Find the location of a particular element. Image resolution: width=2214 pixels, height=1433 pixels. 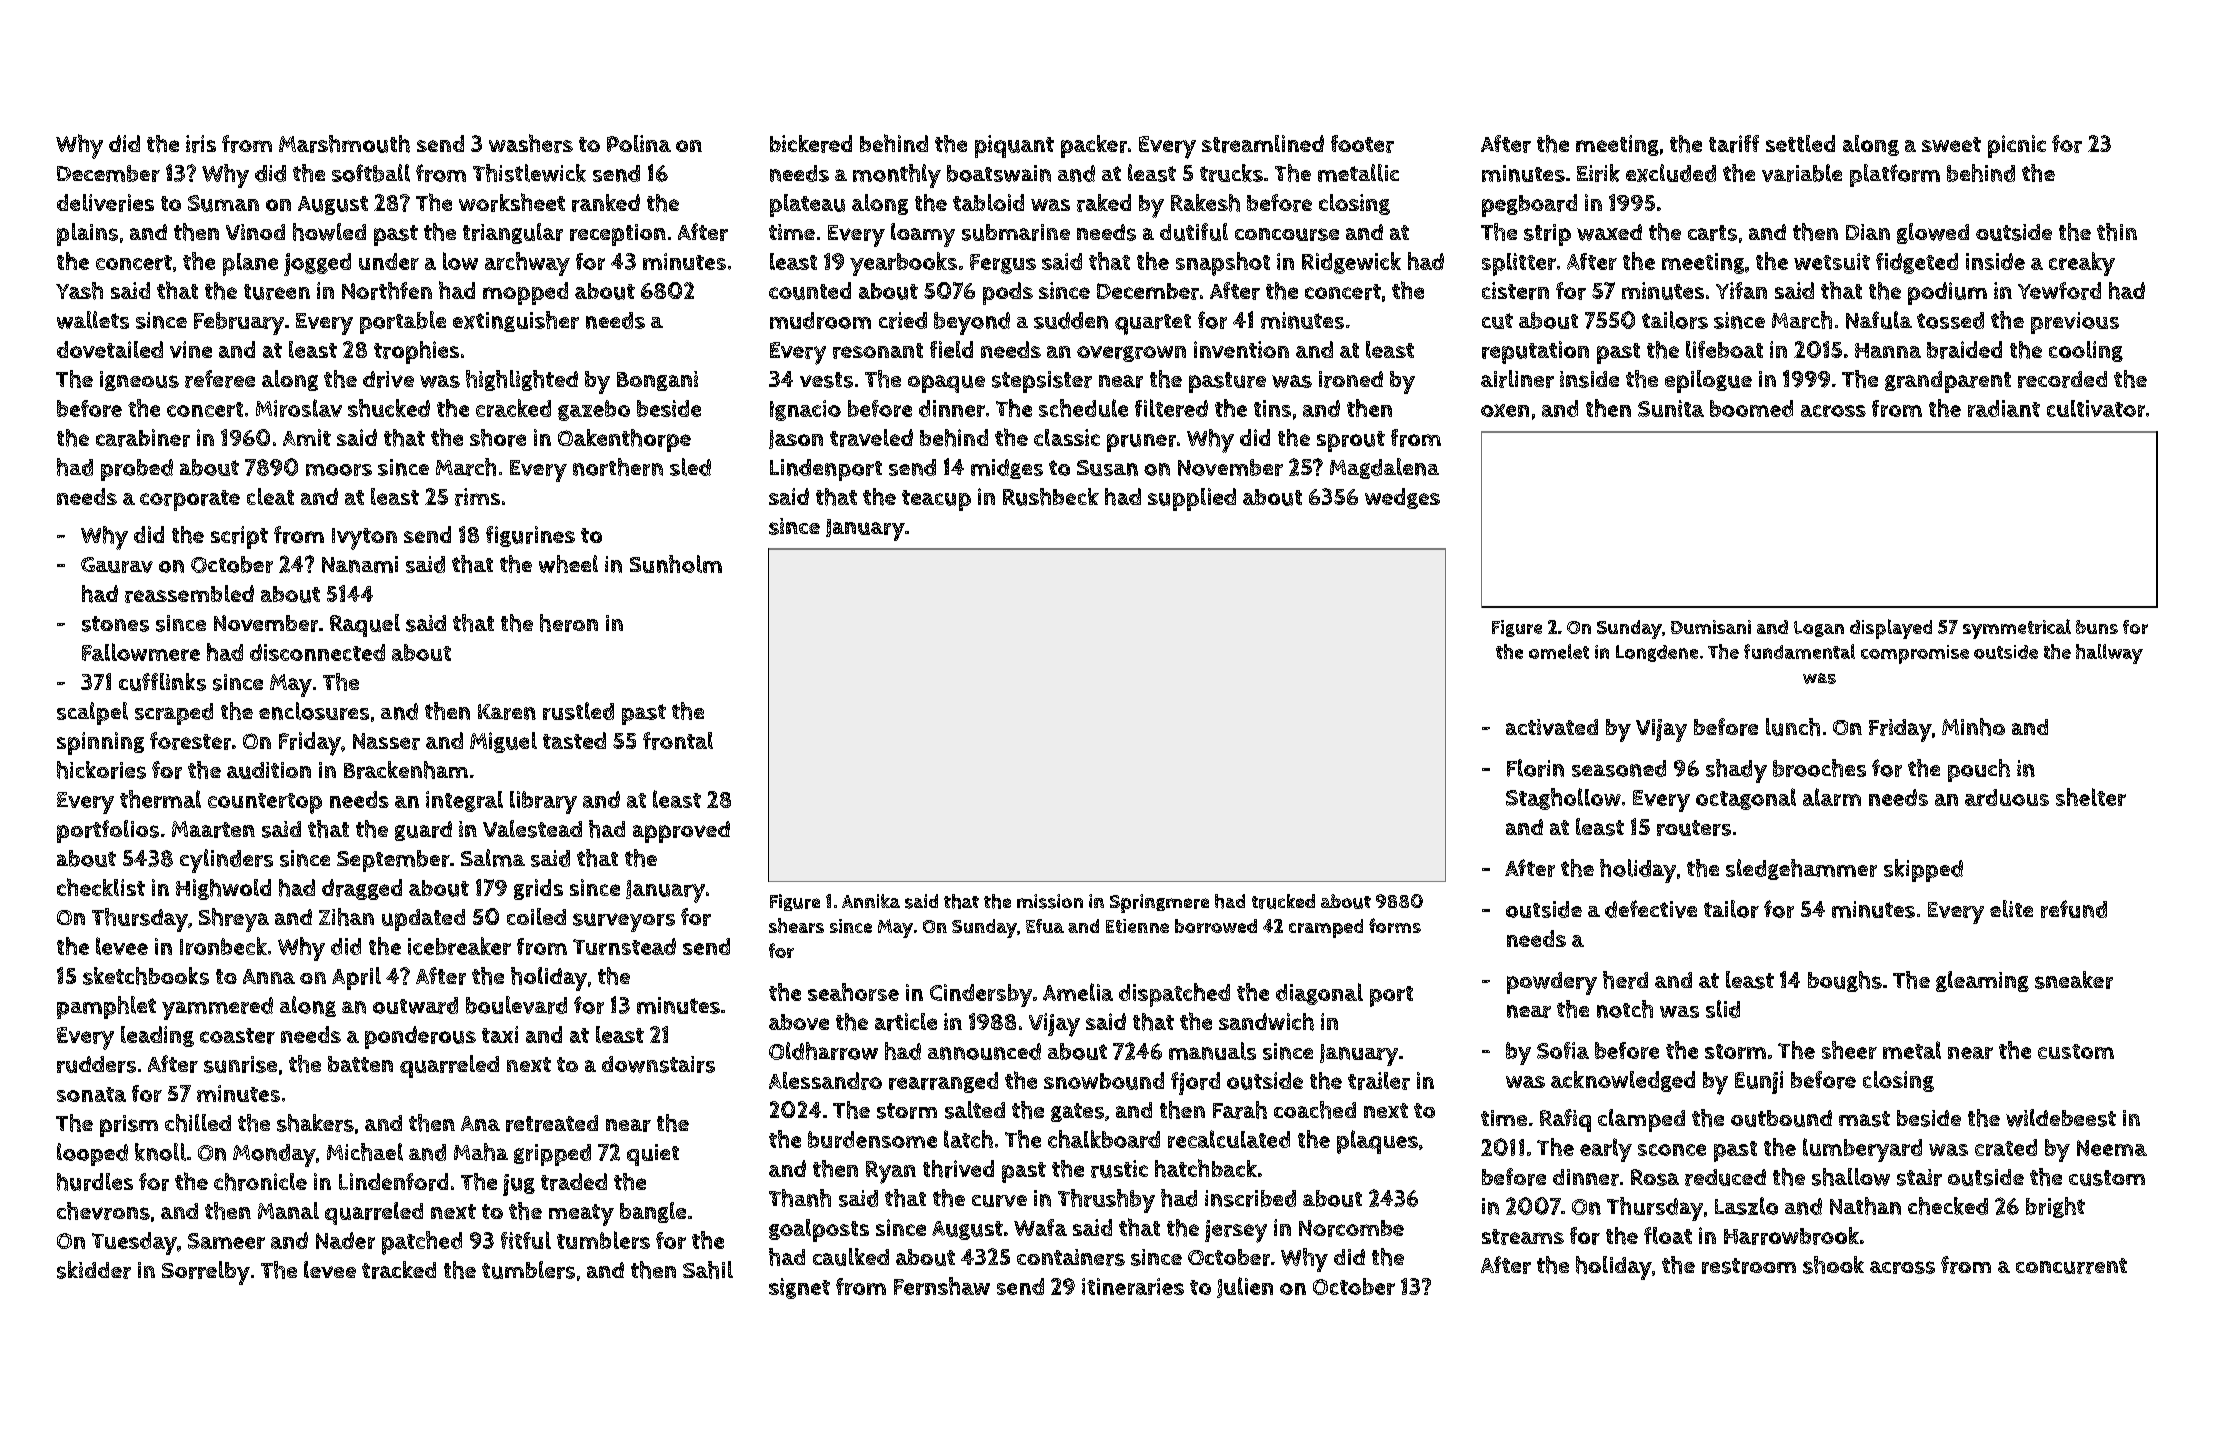

platform is located at coordinates (1895, 175).
